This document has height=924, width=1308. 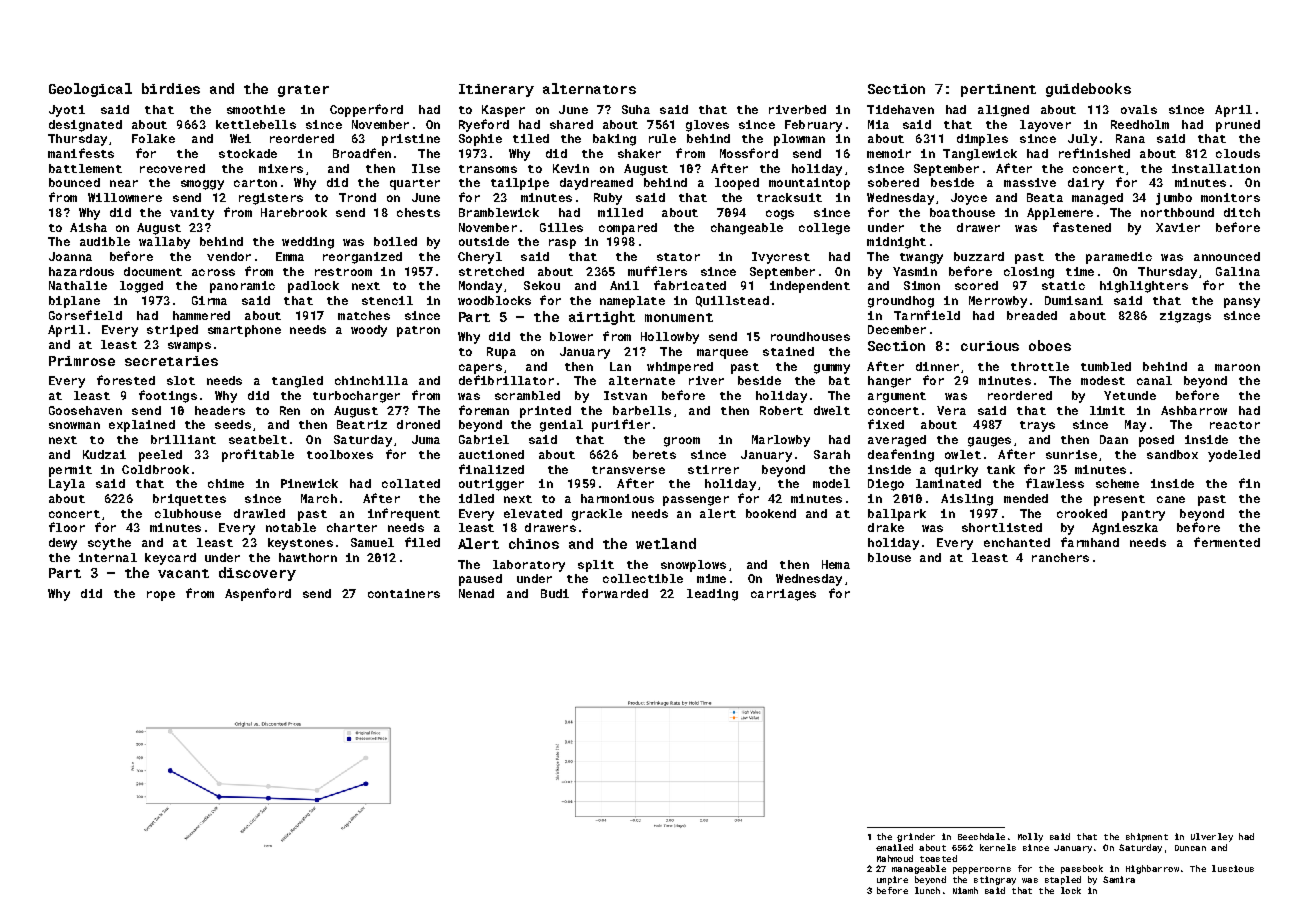 What do you see at coordinates (998, 90) in the document?
I see `pertinent` at bounding box center [998, 90].
